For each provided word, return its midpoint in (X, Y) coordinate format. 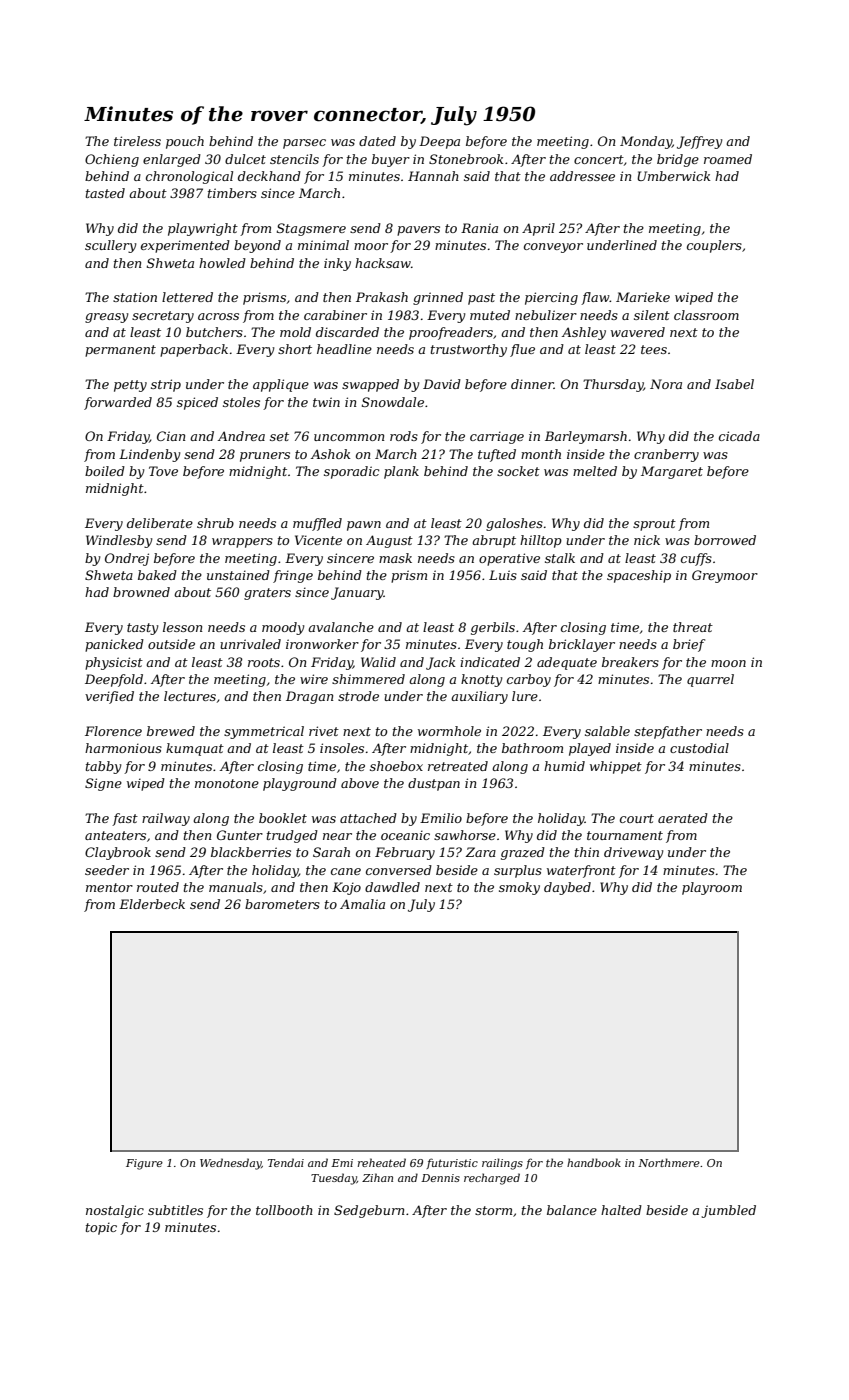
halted (621, 1210)
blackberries (251, 852)
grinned (438, 298)
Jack (441, 663)
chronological (189, 177)
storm (493, 1210)
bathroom (532, 748)
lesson (183, 627)
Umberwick (674, 176)
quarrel (710, 680)
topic (101, 1228)
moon (728, 663)
